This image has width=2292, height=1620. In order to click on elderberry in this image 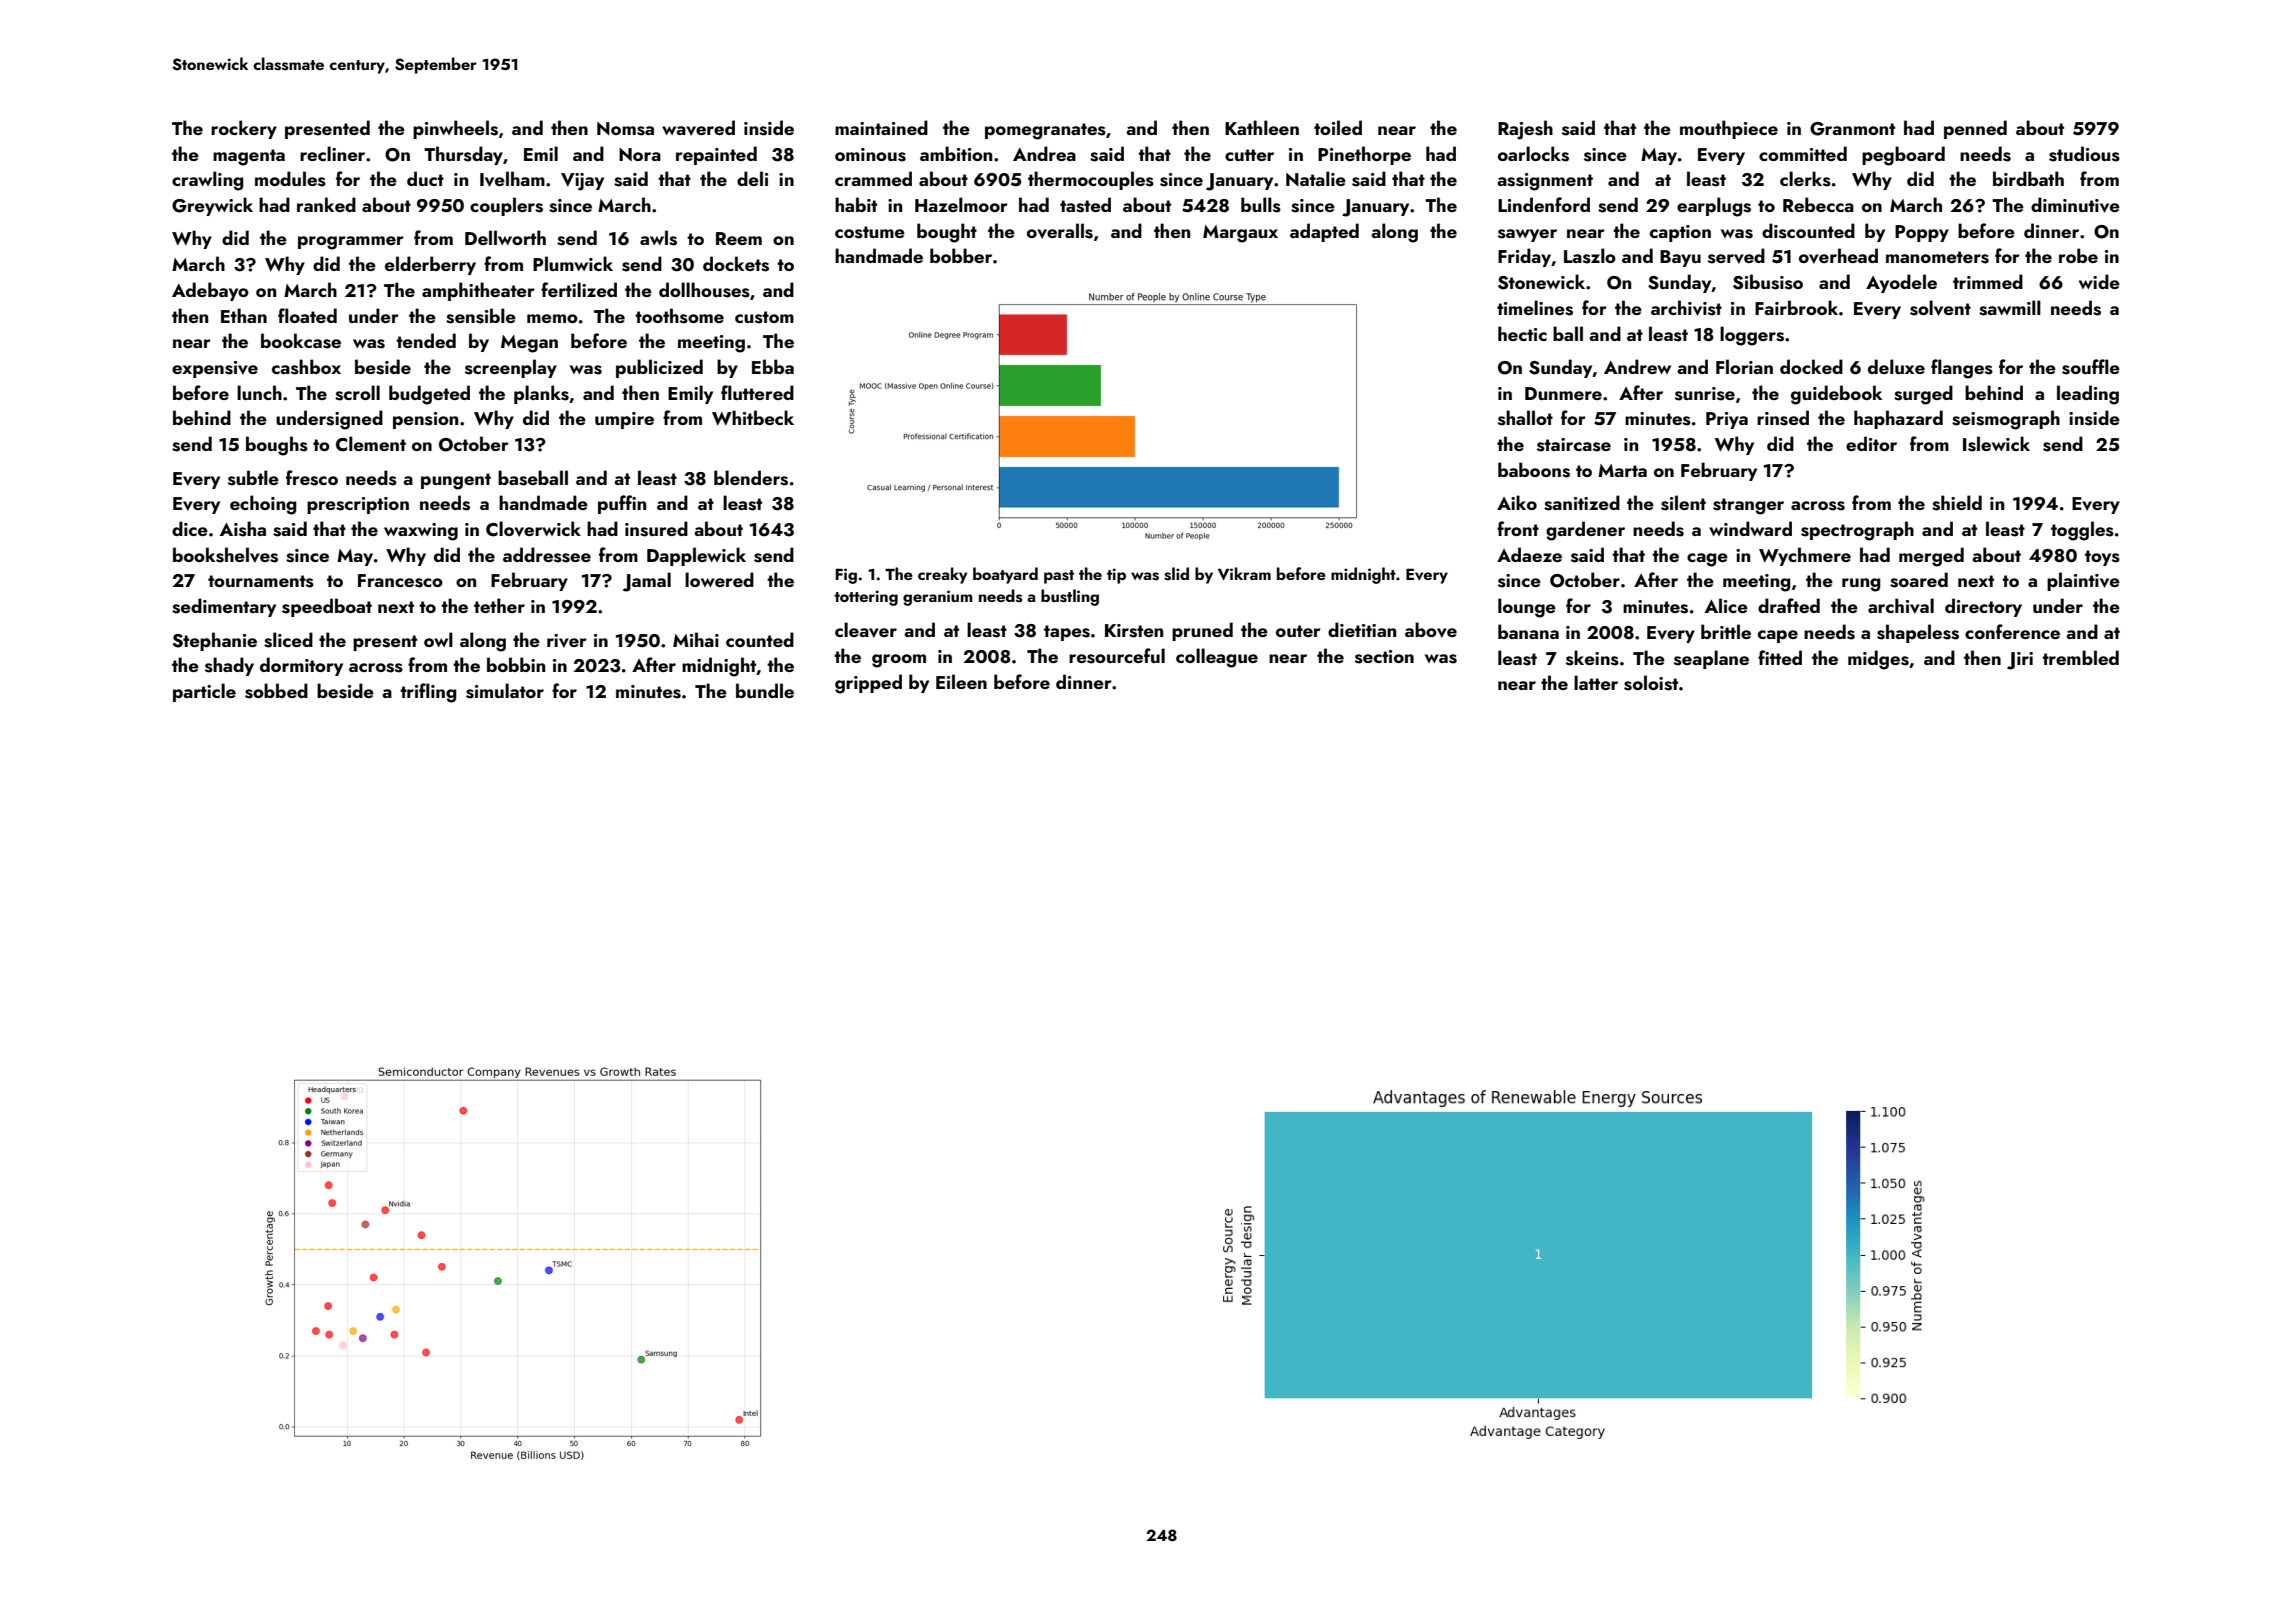, I will do `click(430, 265)`.
